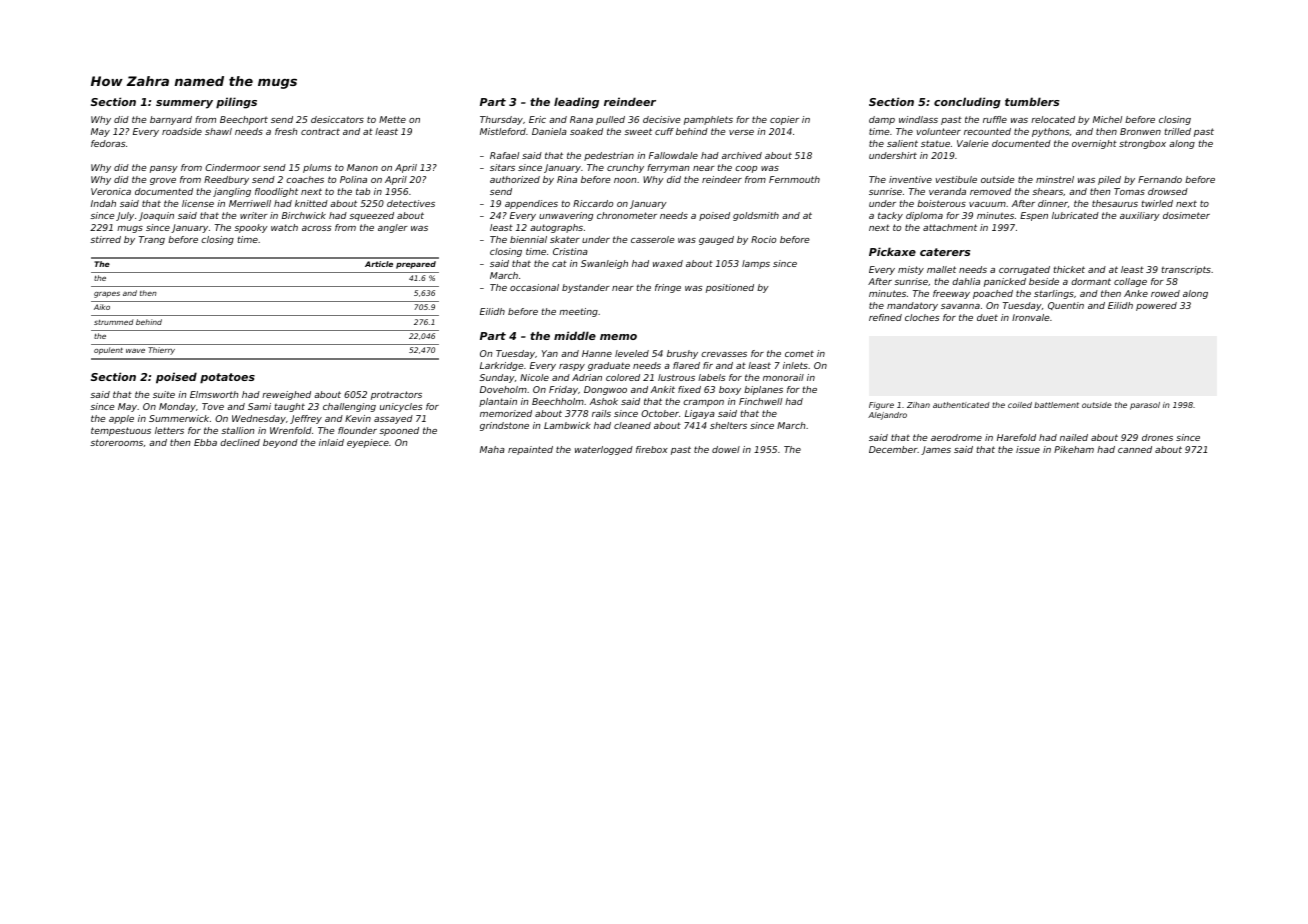 Image resolution: width=1308 pixels, height=924 pixels. What do you see at coordinates (1107, 119) in the screenshot?
I see `Michel` at bounding box center [1107, 119].
